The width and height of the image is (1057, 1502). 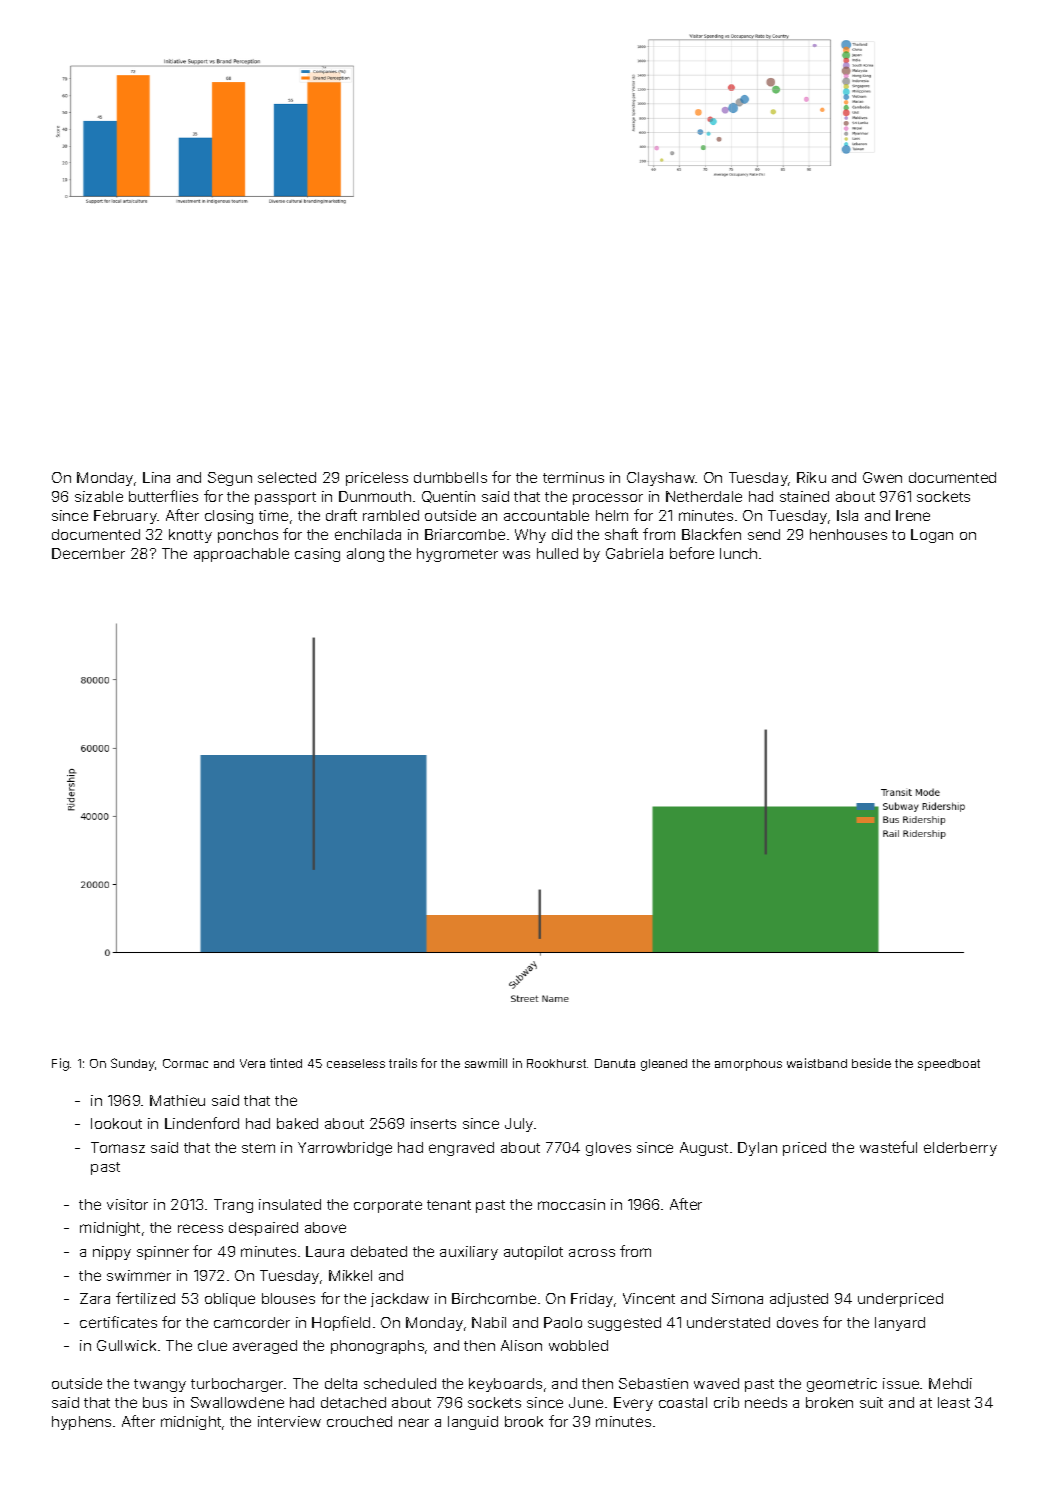 What do you see at coordinates (871, 1063) in the image?
I see `beside` at bounding box center [871, 1063].
